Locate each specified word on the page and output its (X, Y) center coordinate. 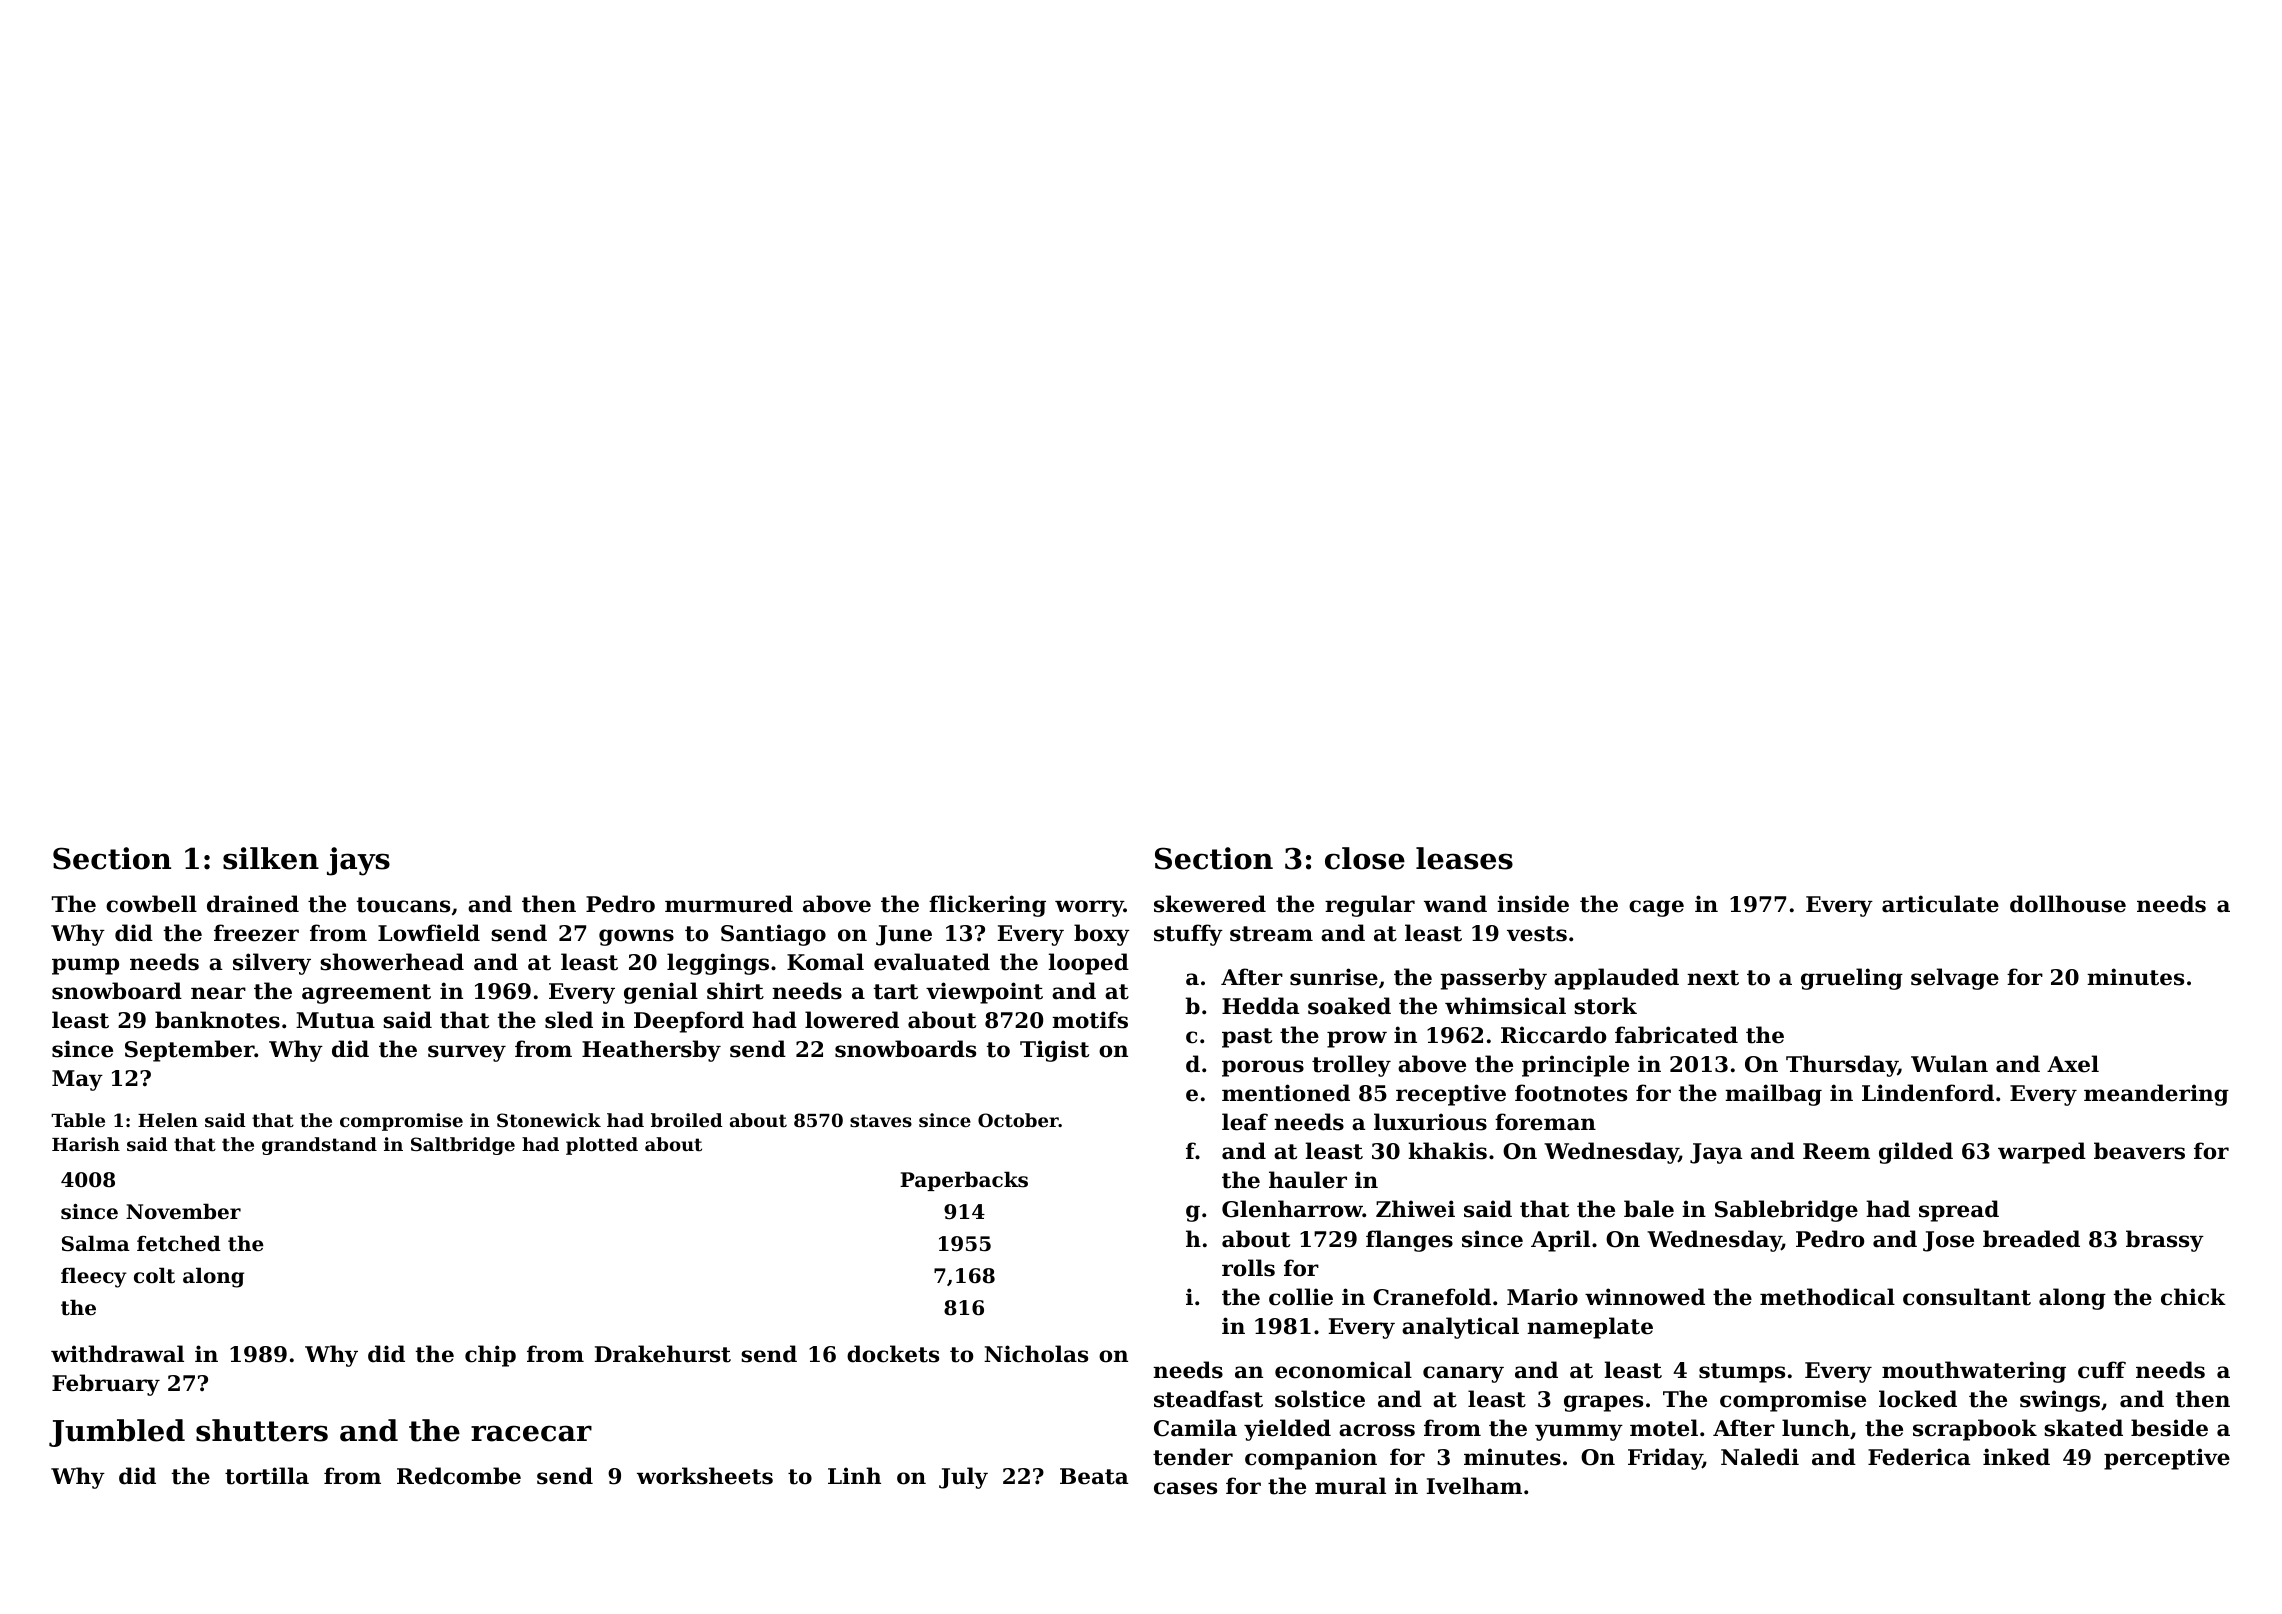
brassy (2165, 1241)
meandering (2156, 1095)
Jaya (1716, 1153)
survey (467, 1053)
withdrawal (117, 1354)
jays (358, 861)
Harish (86, 1144)
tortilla (267, 1476)
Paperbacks (964, 1181)
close (1365, 858)
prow (1357, 1039)
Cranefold (1432, 1297)
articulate (1940, 904)
